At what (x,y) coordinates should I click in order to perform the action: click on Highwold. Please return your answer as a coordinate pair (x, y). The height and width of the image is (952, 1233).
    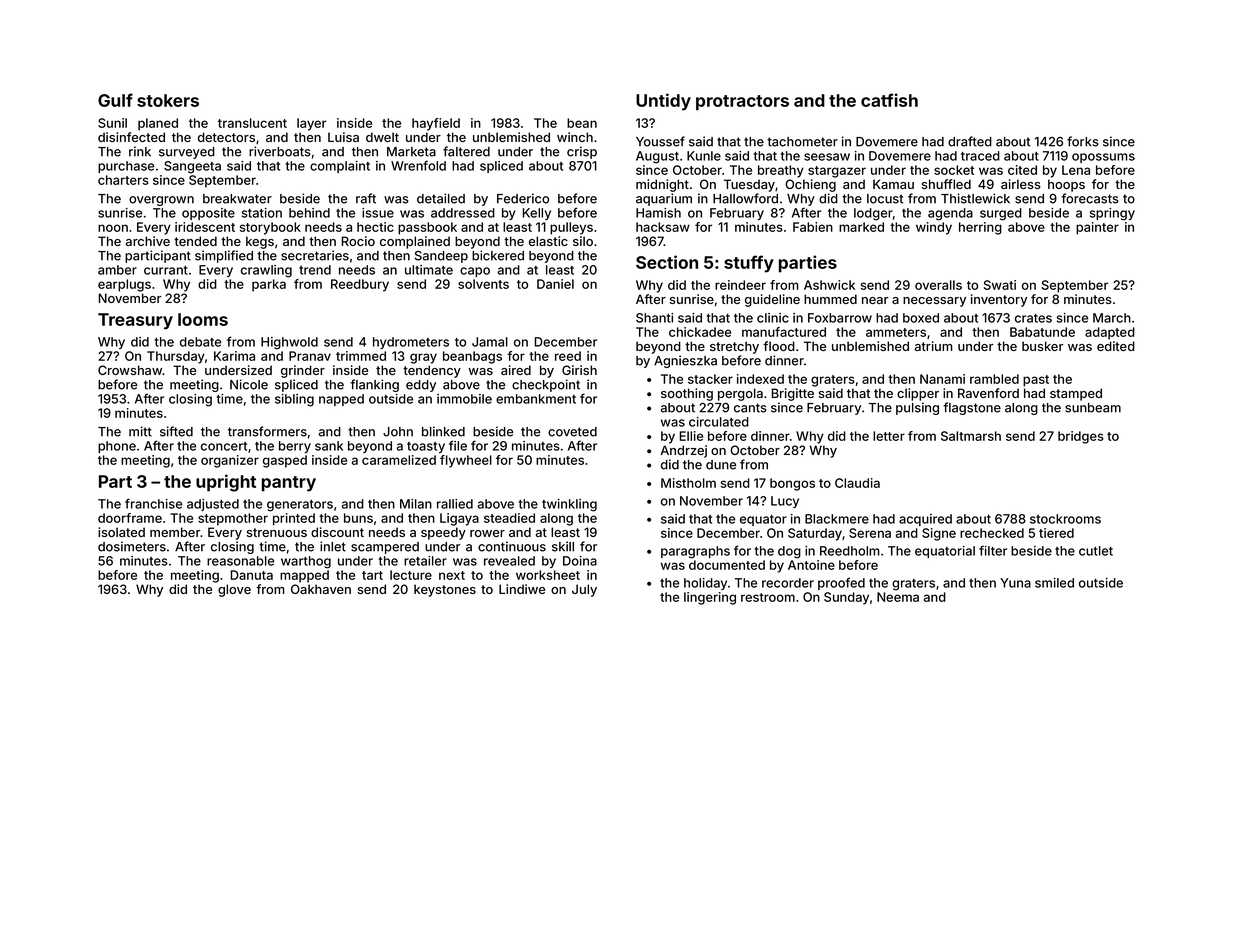
    Looking at the image, I should click on (289, 343).
